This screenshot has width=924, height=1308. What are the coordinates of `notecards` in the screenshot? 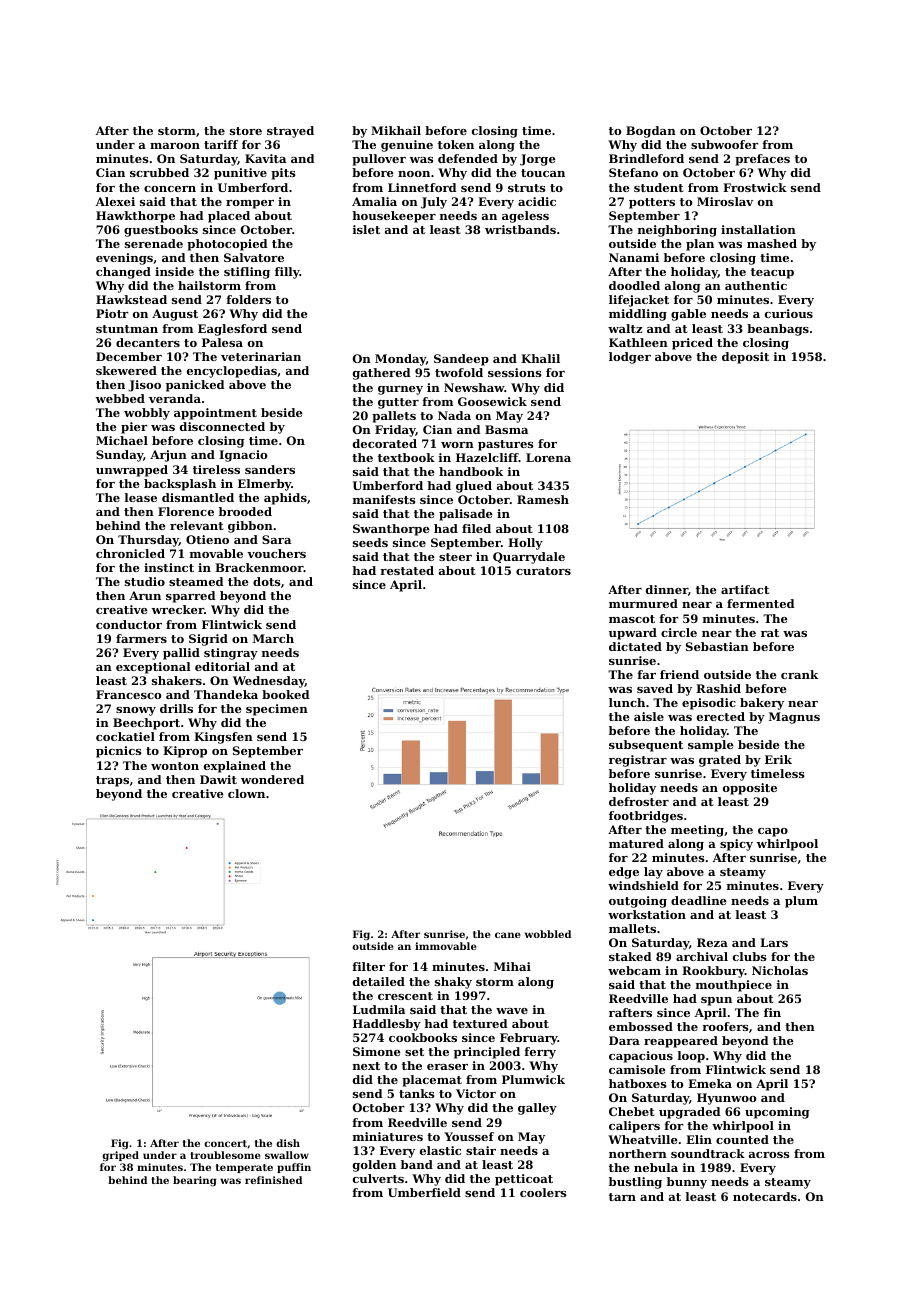 It's located at (765, 1196).
